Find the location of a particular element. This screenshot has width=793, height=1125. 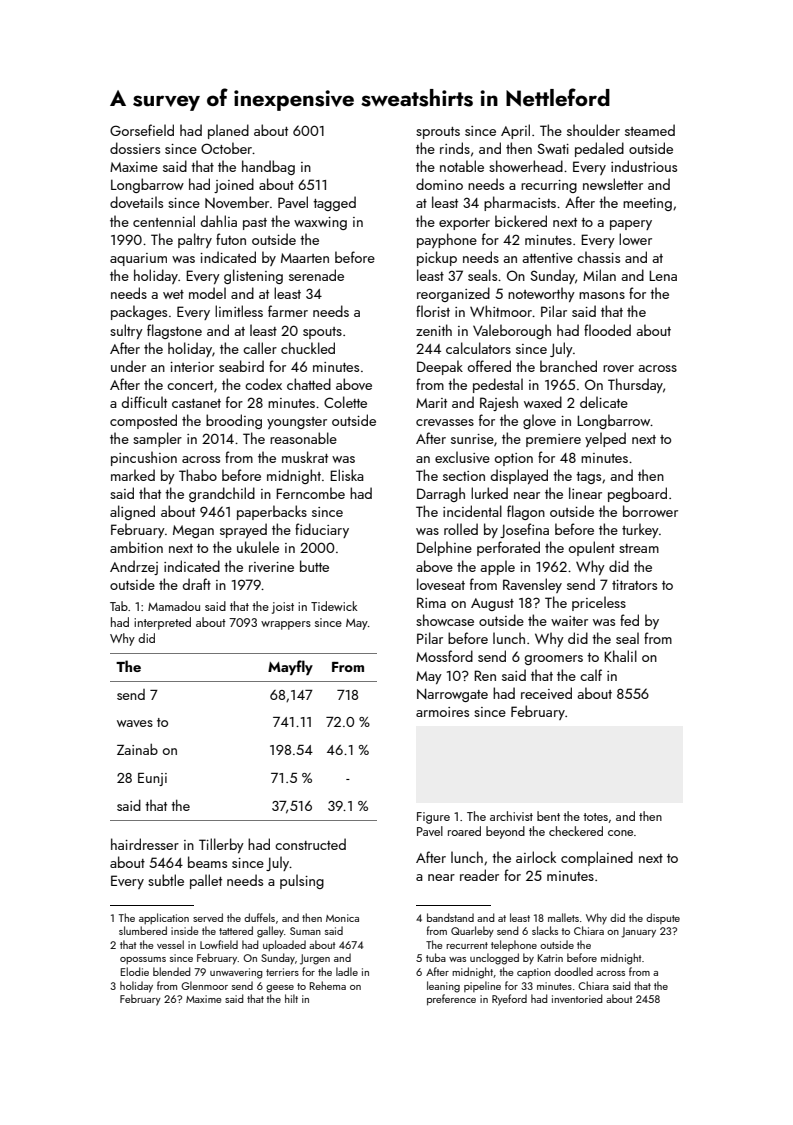

industrious is located at coordinates (644, 166).
